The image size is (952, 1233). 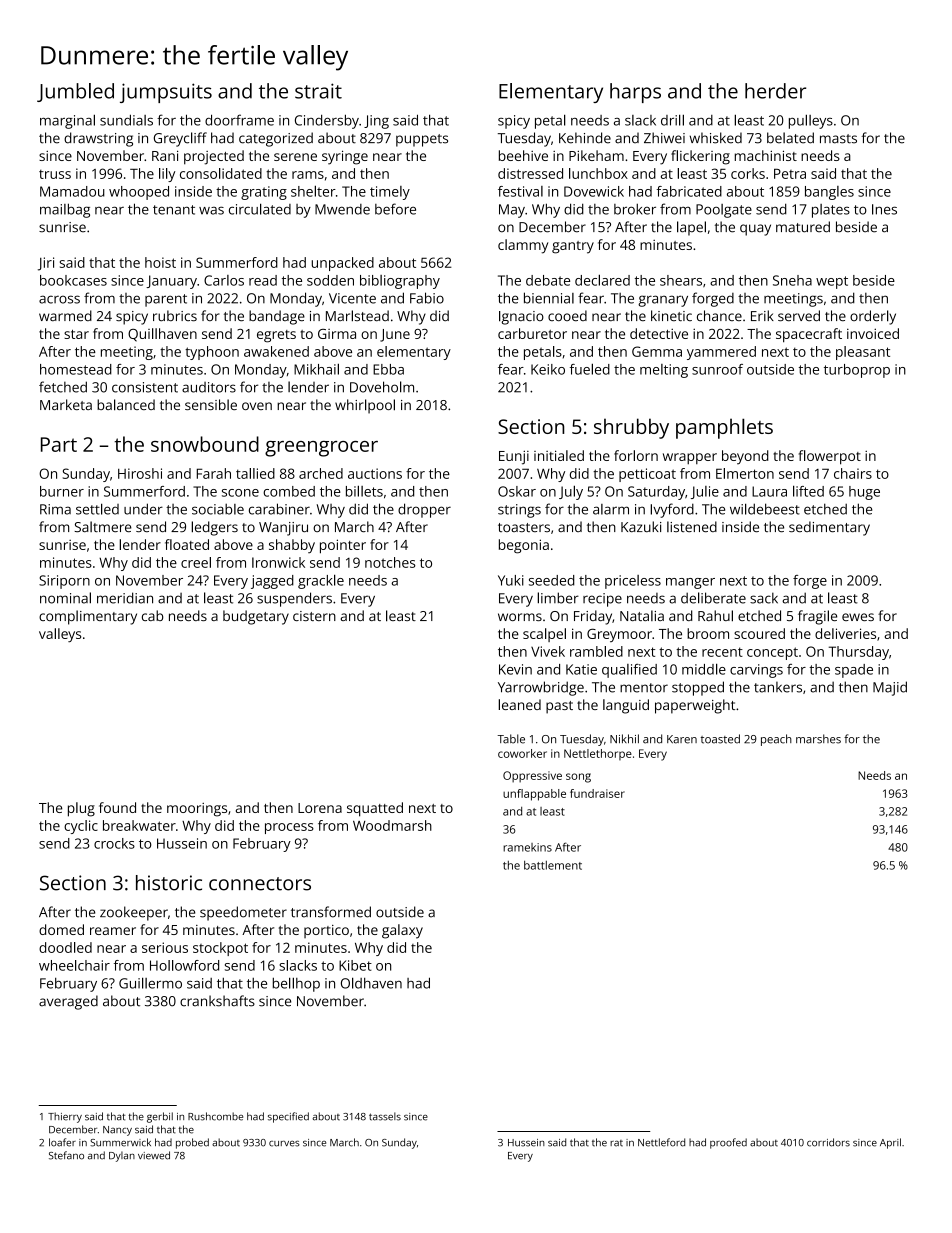 I want to click on Girma, so click(x=337, y=334).
